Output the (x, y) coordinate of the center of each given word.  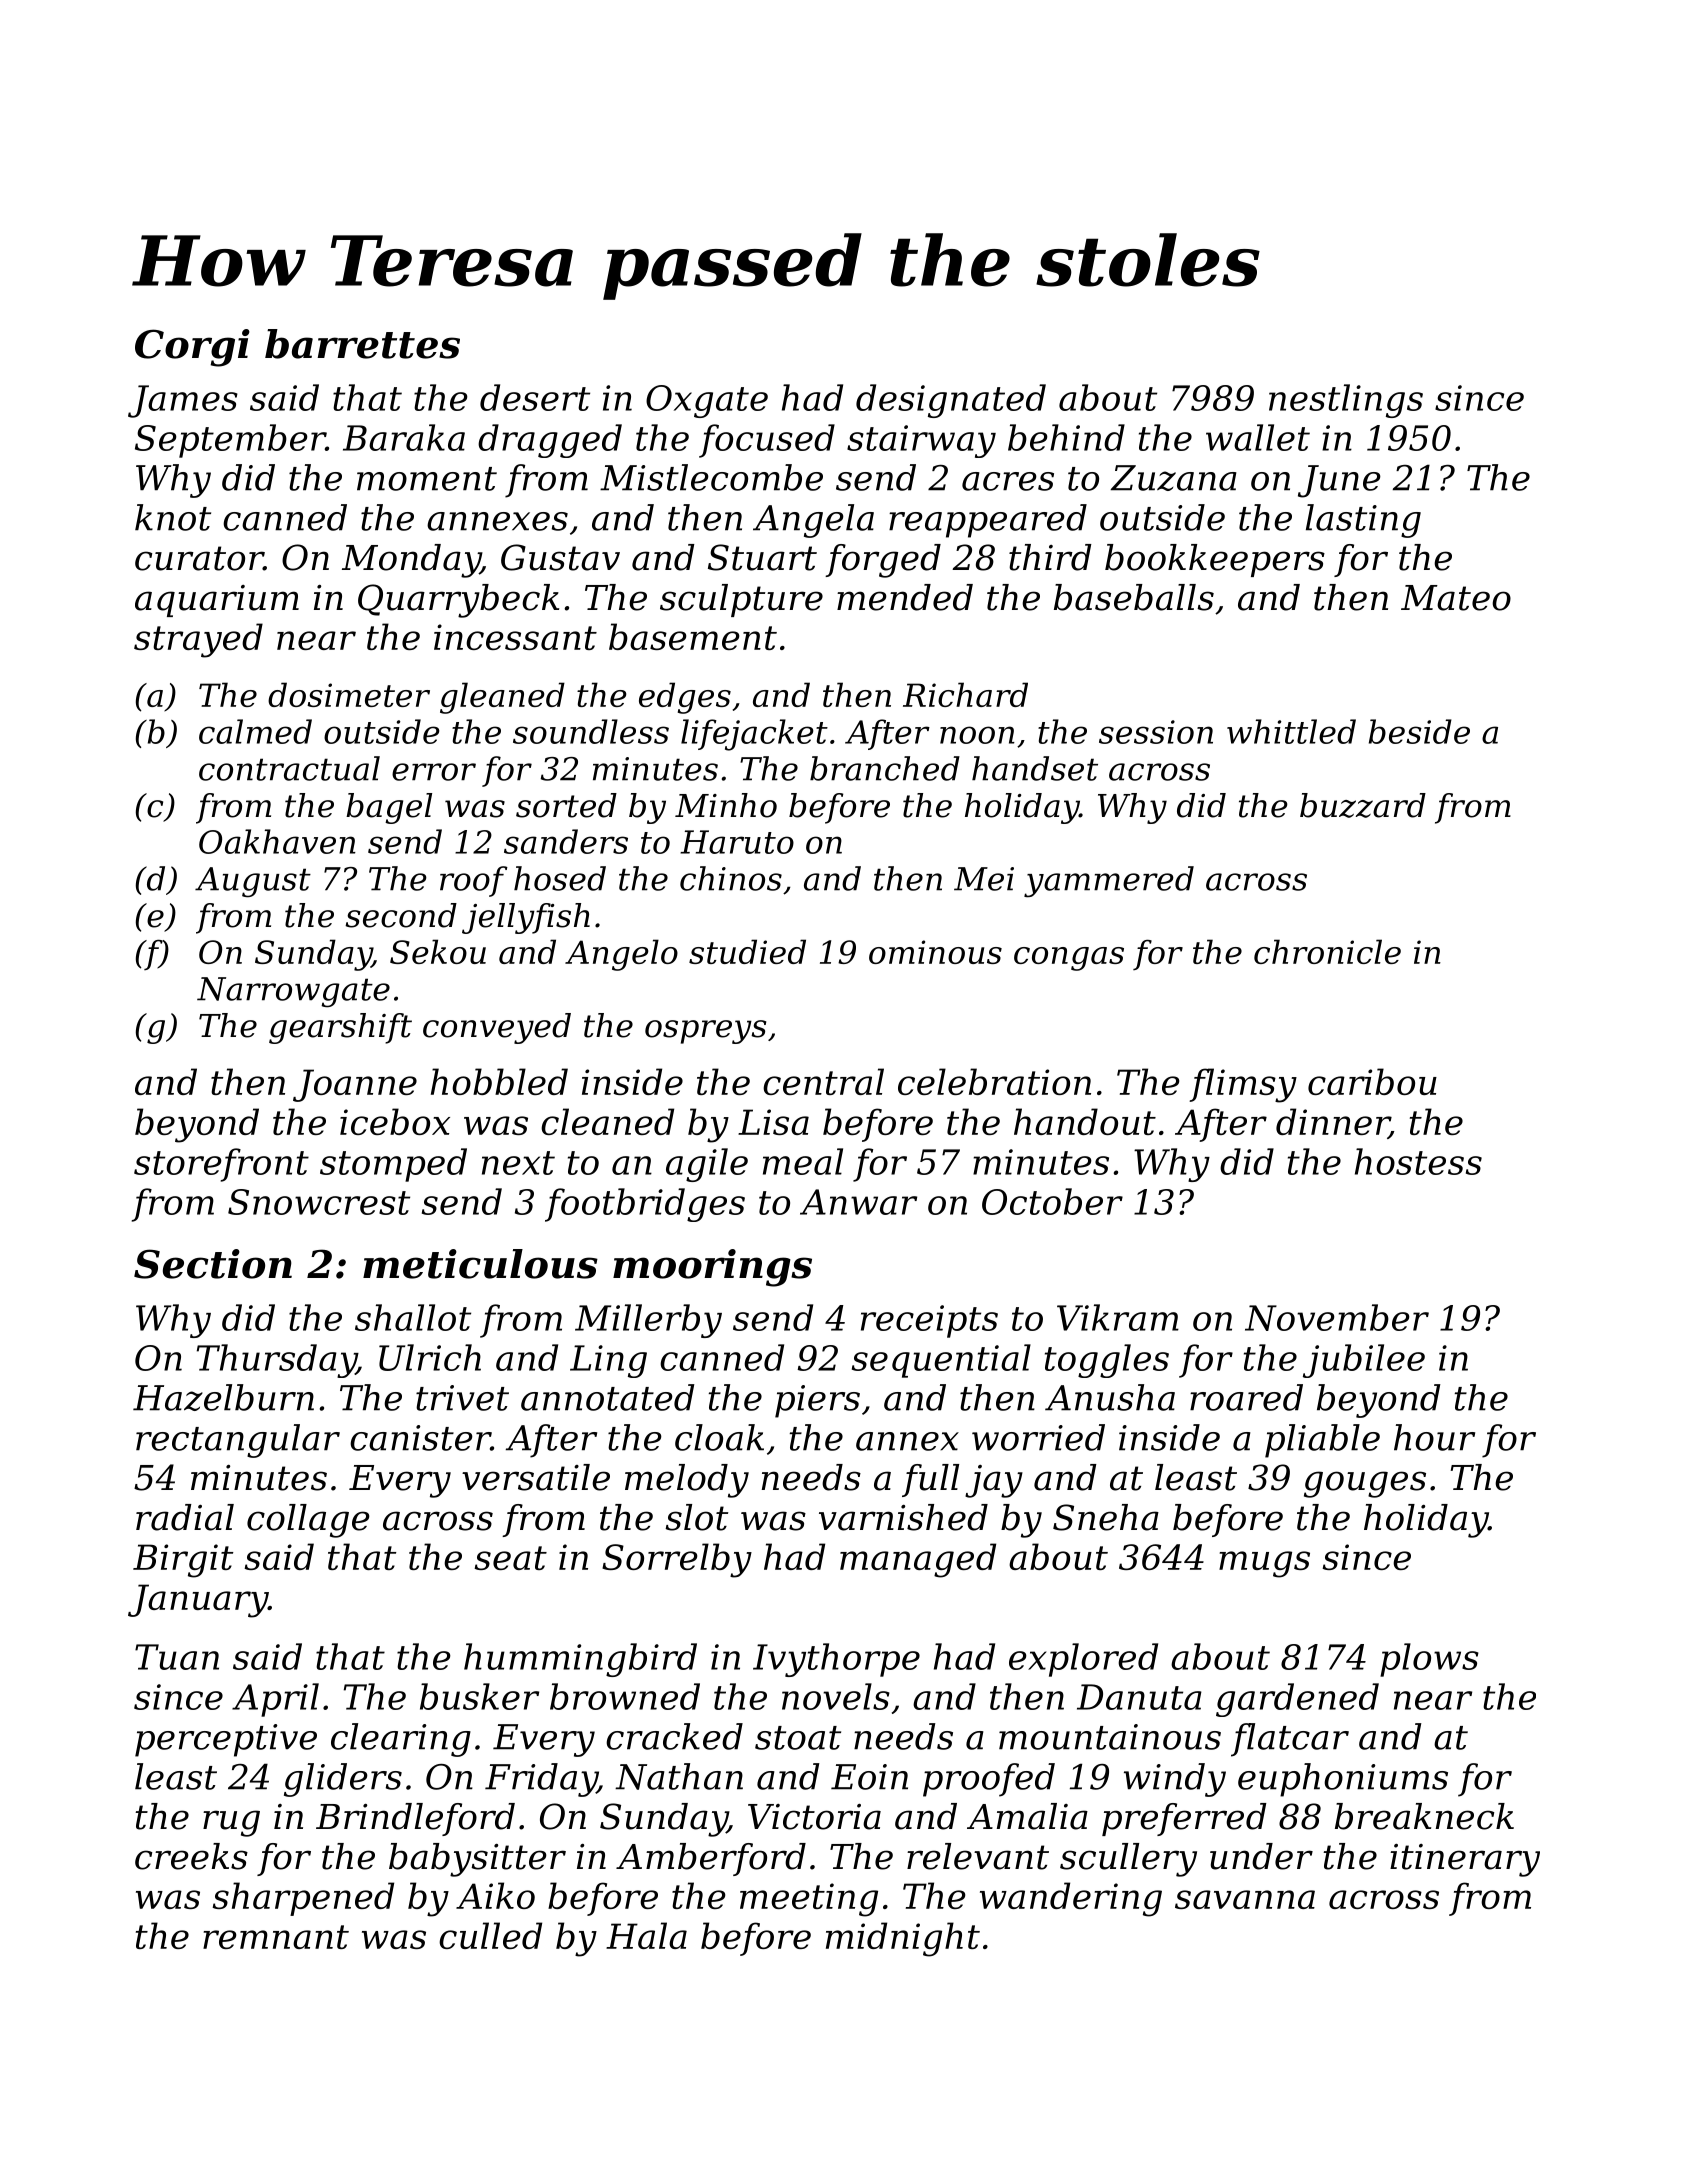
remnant (276, 1937)
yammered (1109, 882)
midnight (903, 1939)
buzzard (1363, 805)
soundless (591, 731)
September (230, 441)
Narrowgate (293, 992)
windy (1175, 1780)
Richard (965, 694)
